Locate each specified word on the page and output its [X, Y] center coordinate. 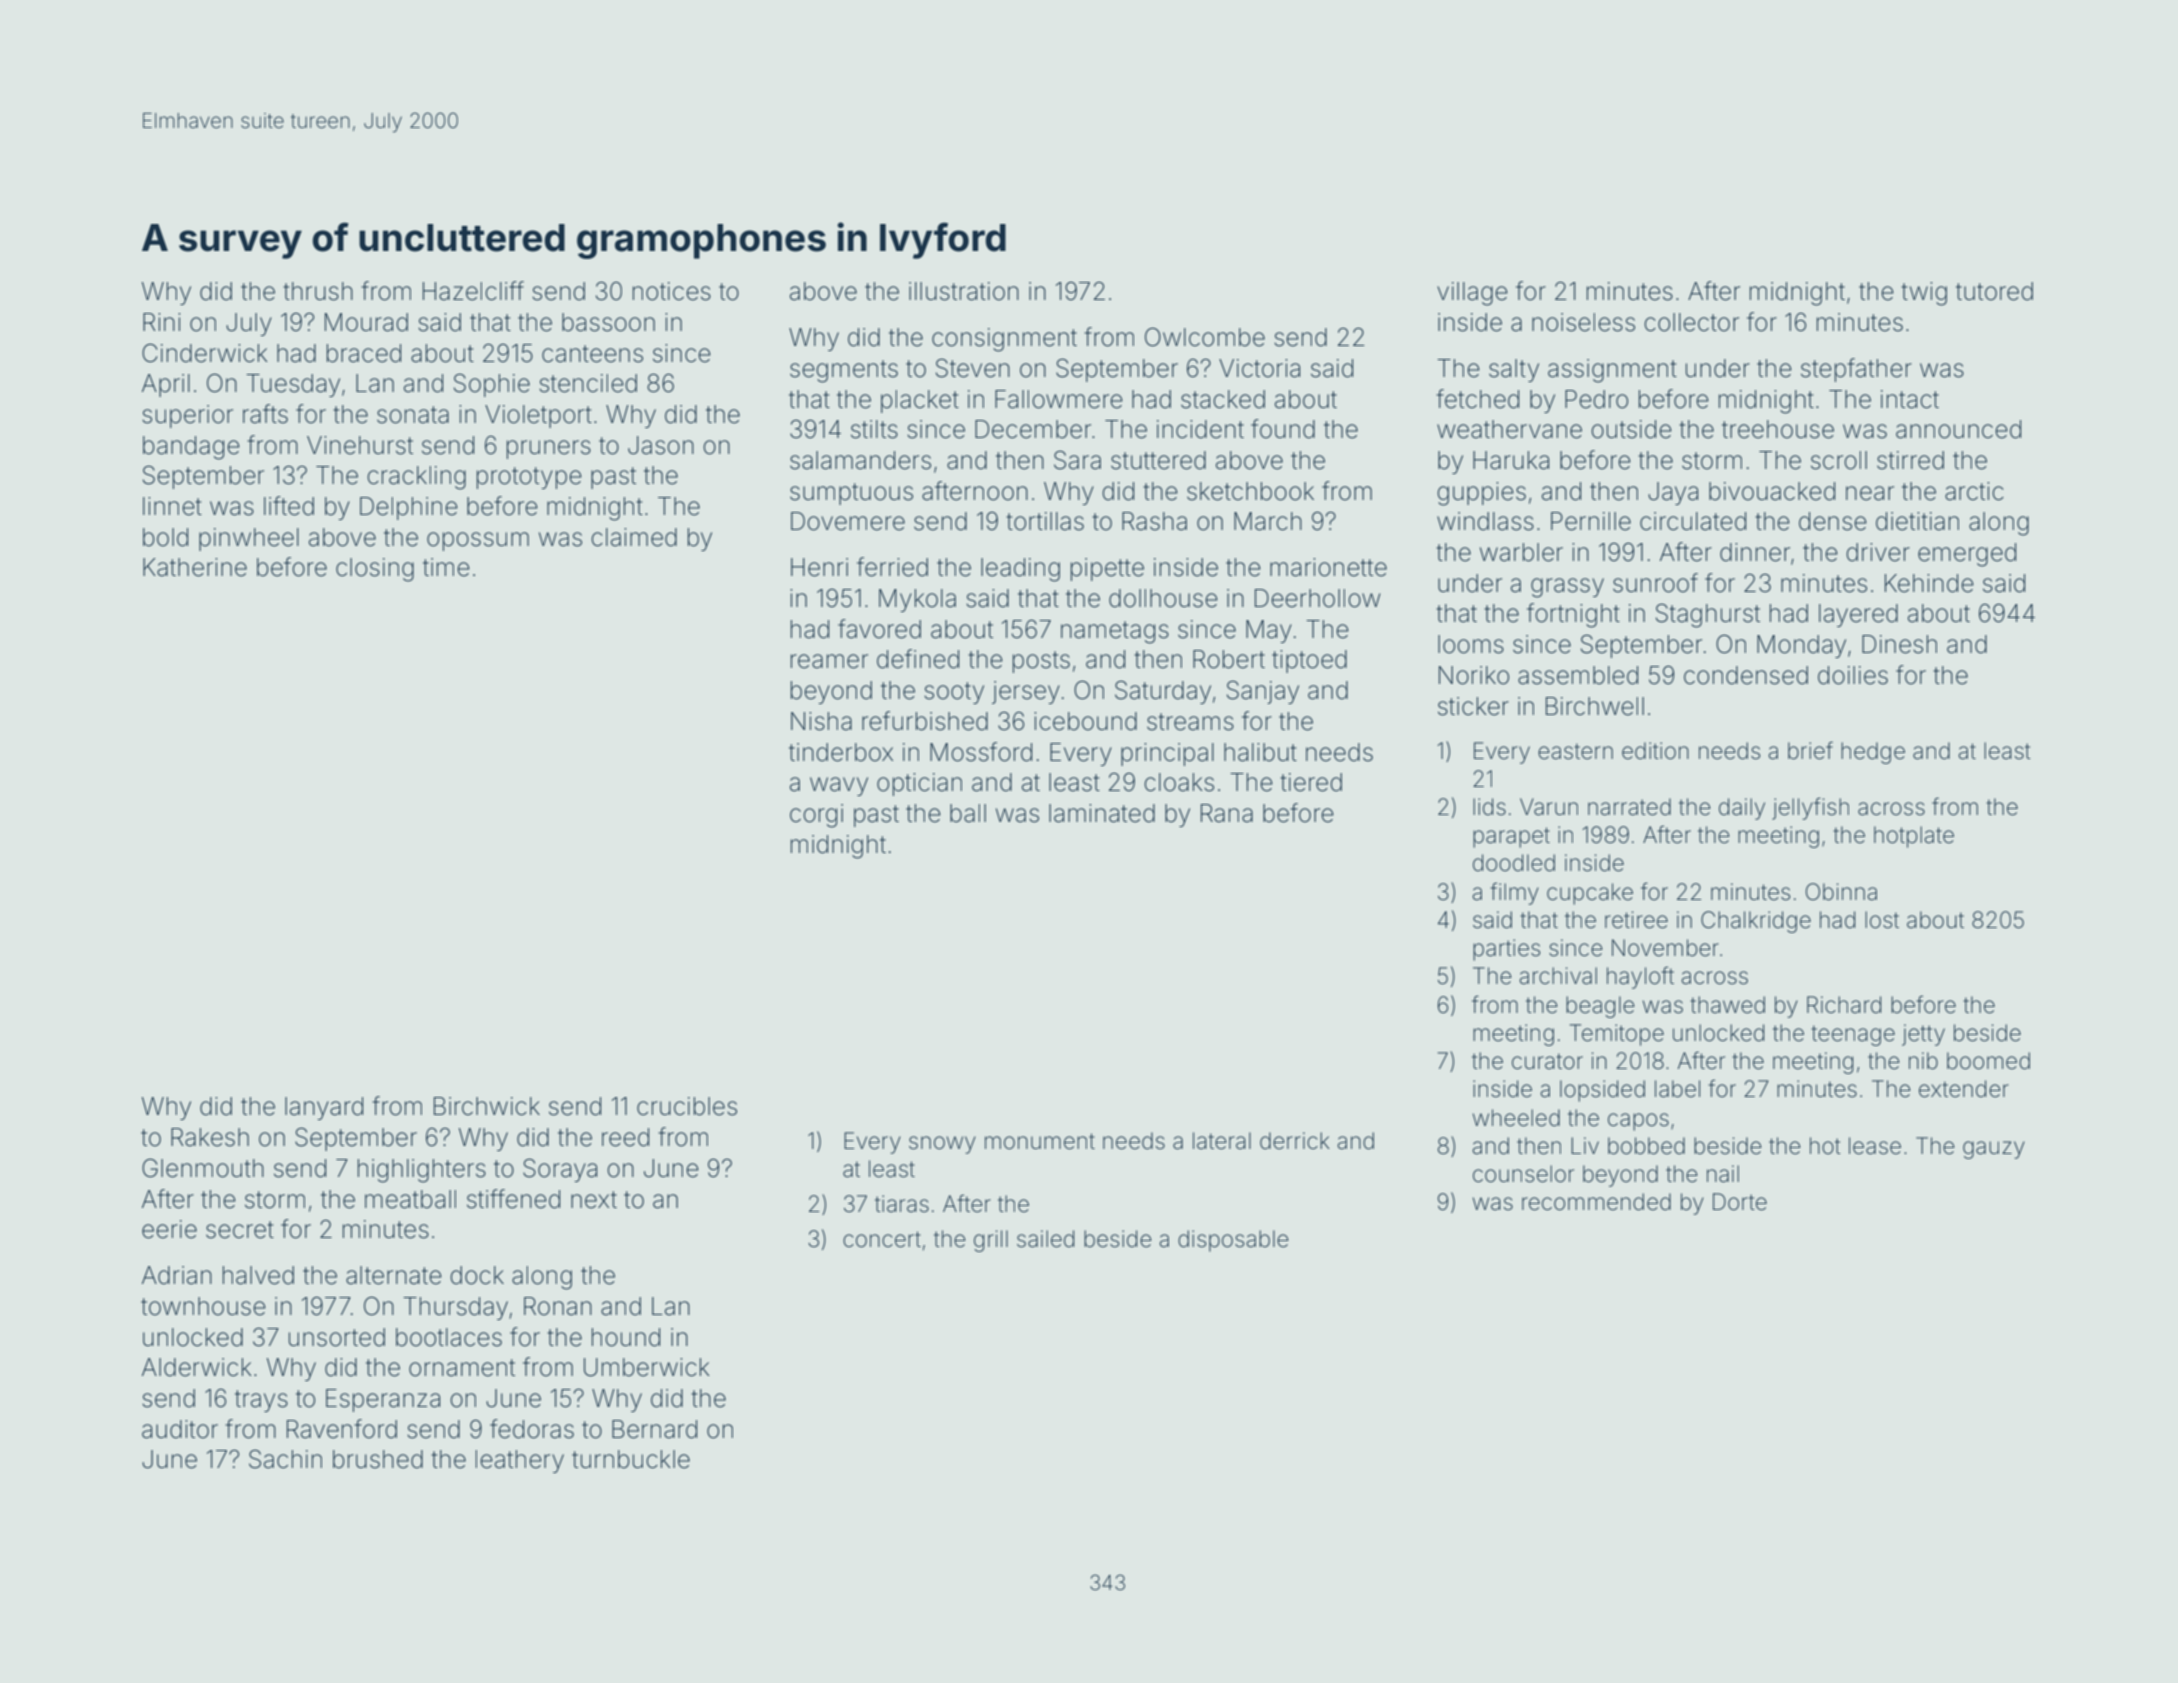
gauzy [1994, 1150]
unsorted [337, 1337]
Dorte [1740, 1202]
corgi [816, 816]
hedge [1873, 753]
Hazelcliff [473, 291]
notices [672, 291]
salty [1514, 370]
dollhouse [1163, 598]
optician [919, 784]
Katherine [195, 567]
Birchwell [1595, 706]
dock [477, 1275]
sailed [1045, 1239]
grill [991, 1241]
